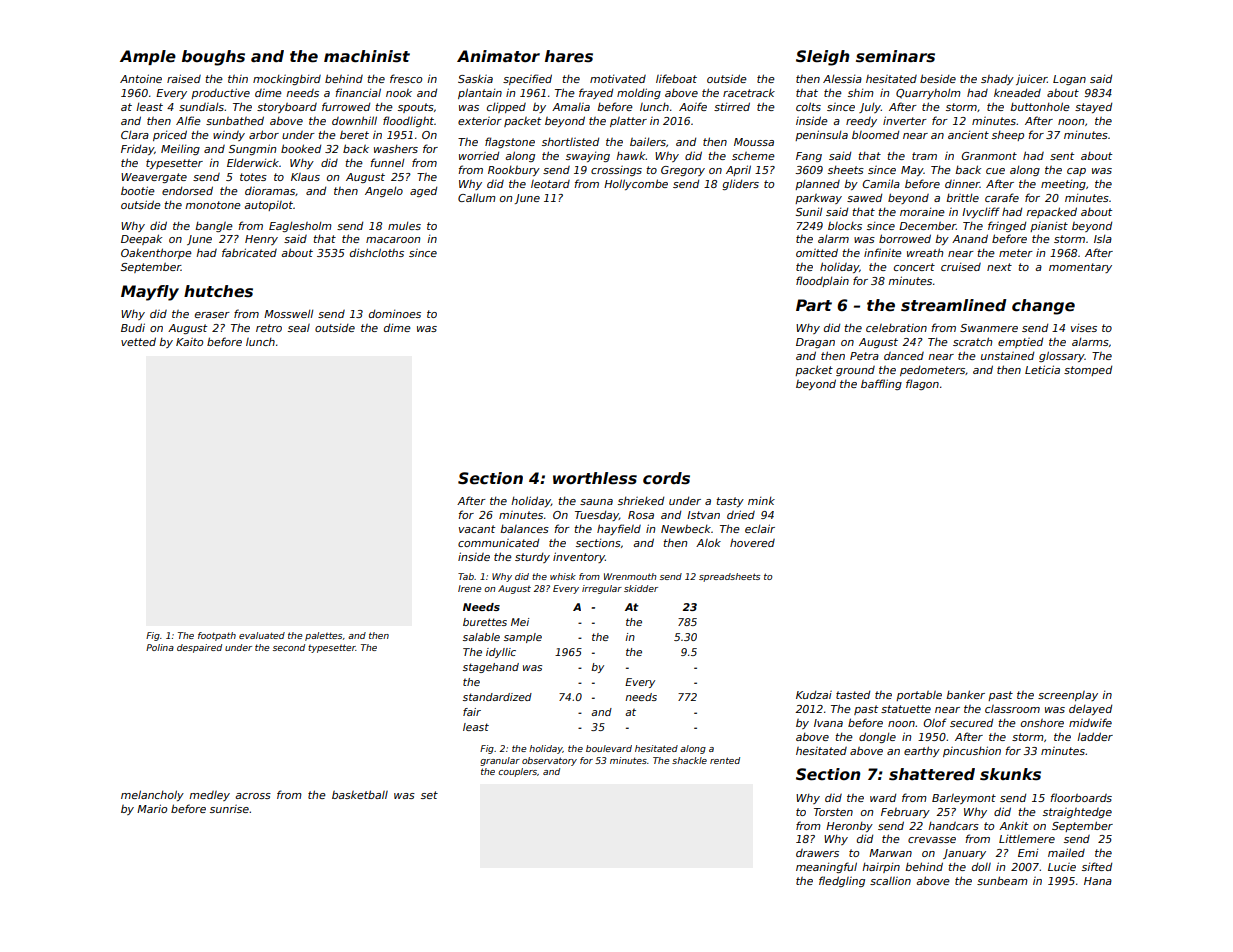 This image has height=952, width=1233. I want to click on screenplay, so click(1068, 696).
